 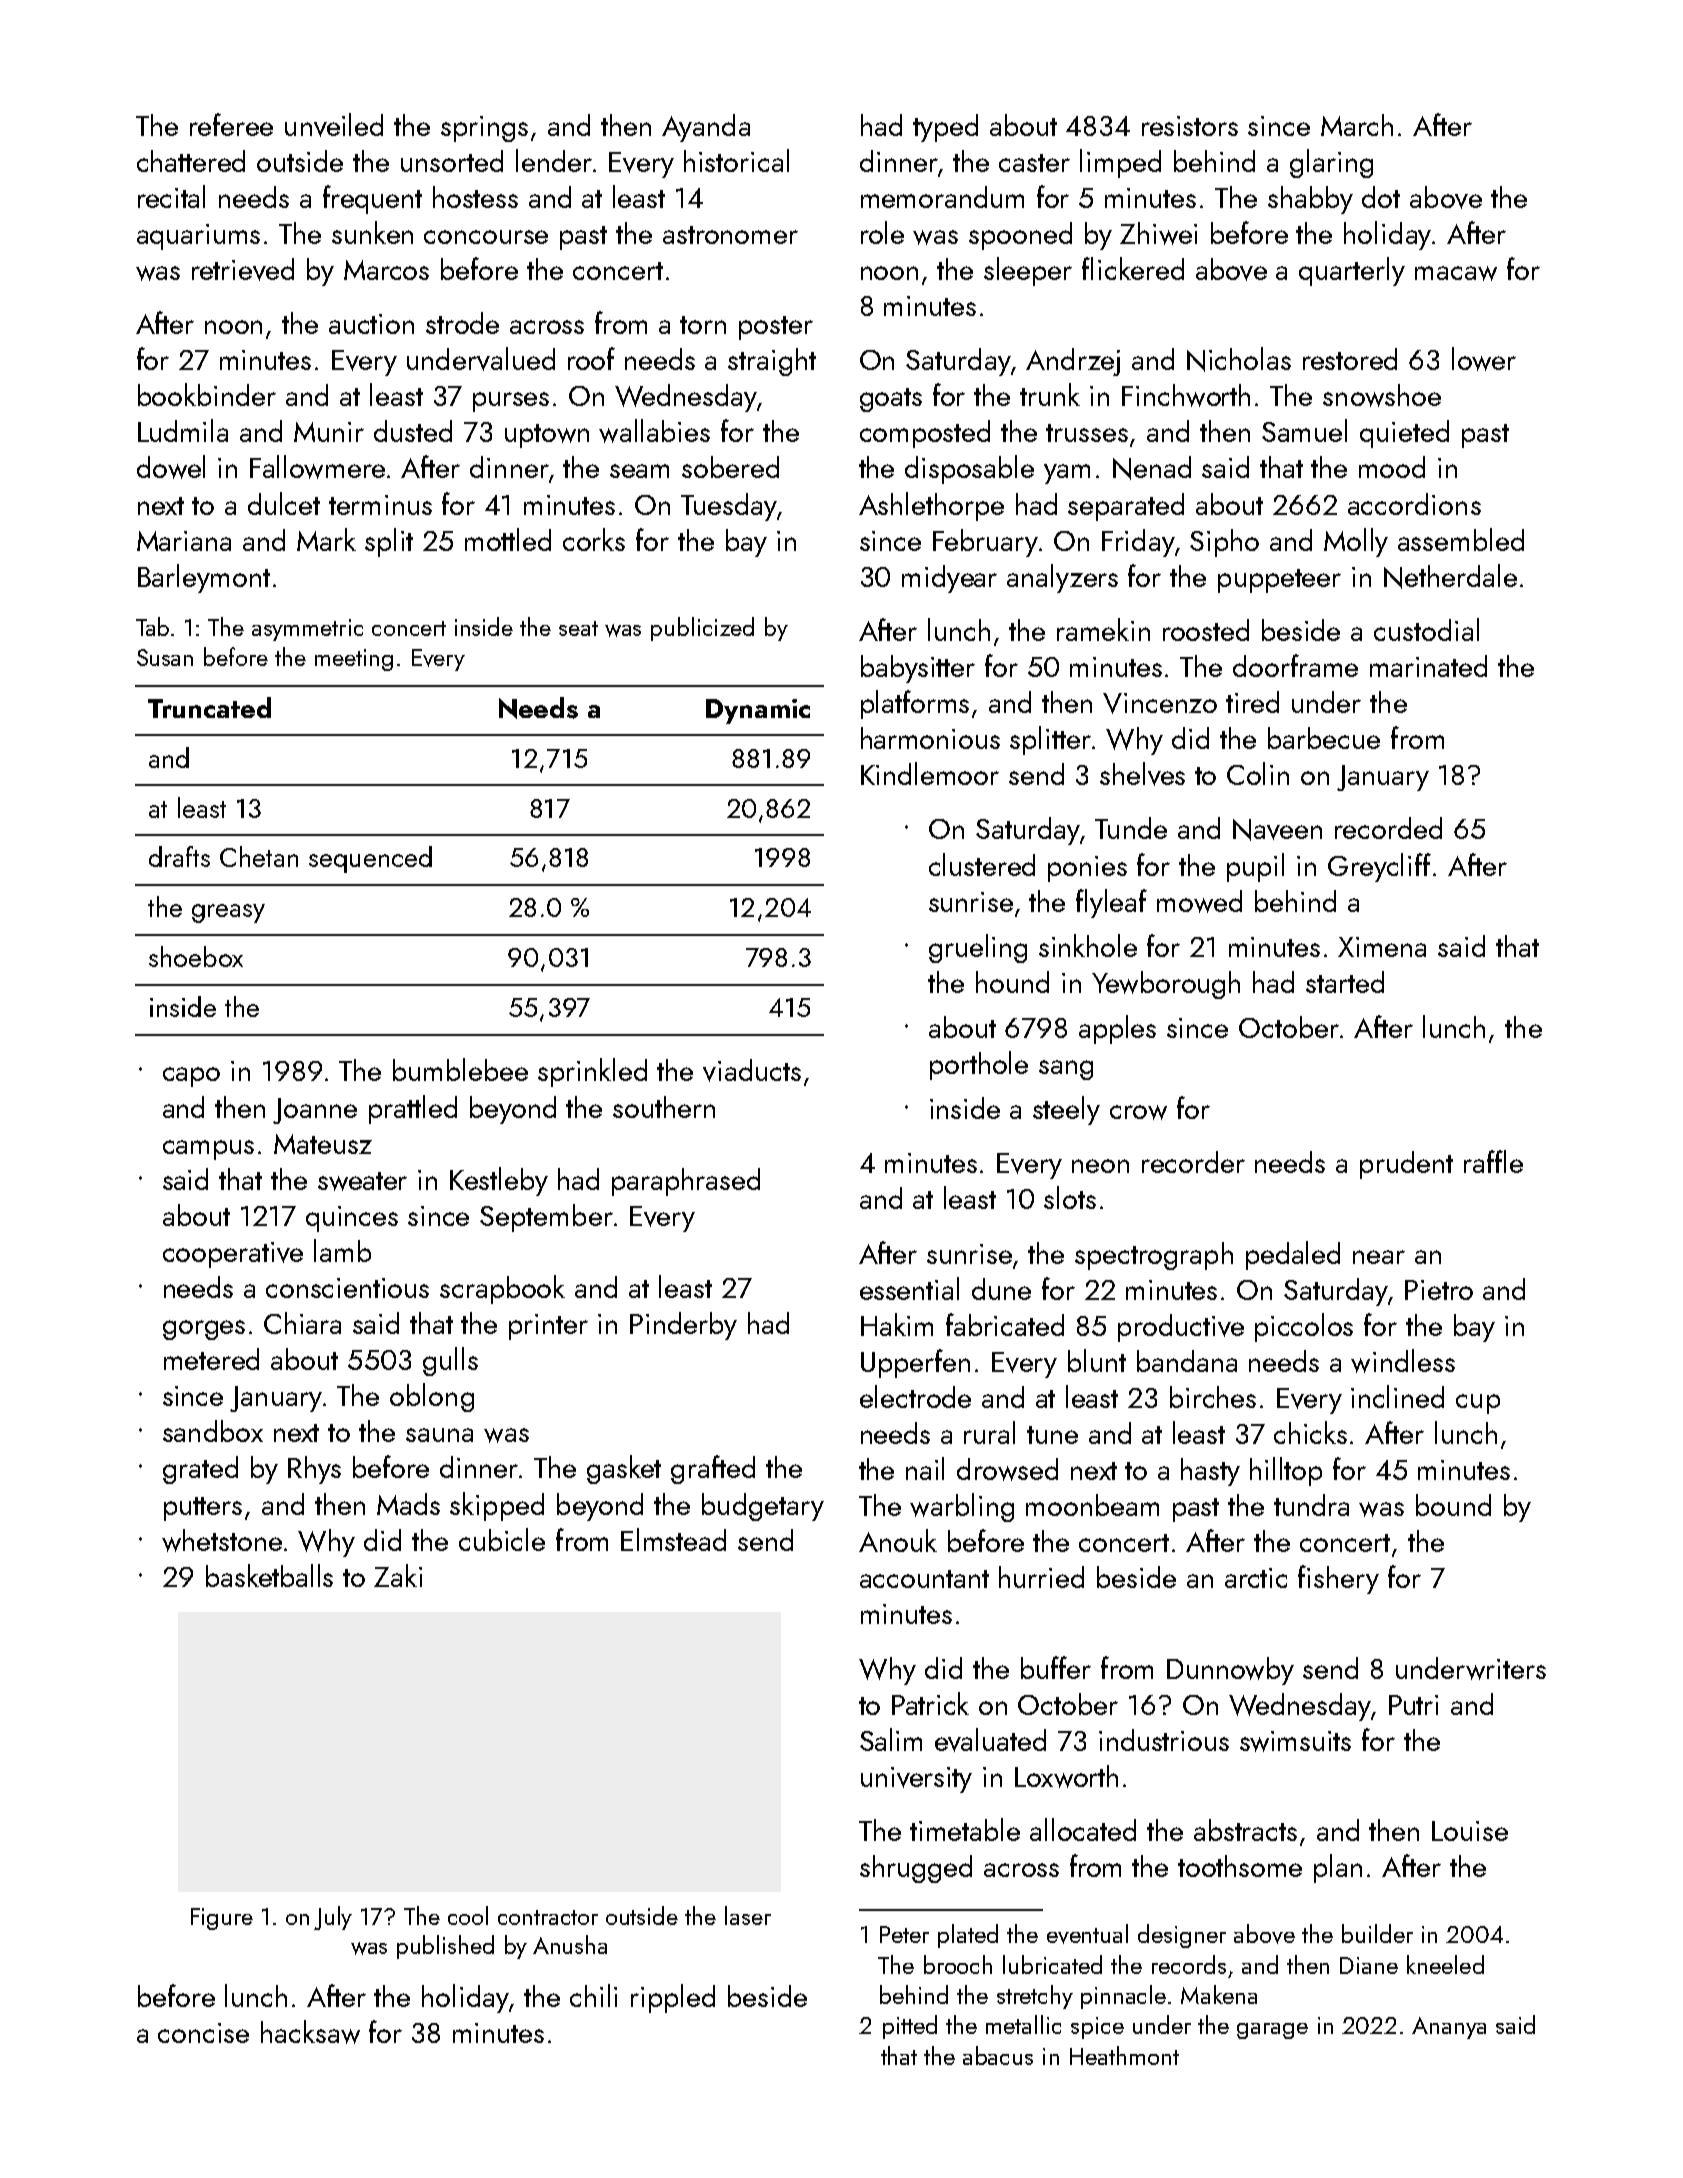 I want to click on quieted, so click(x=1404, y=434).
